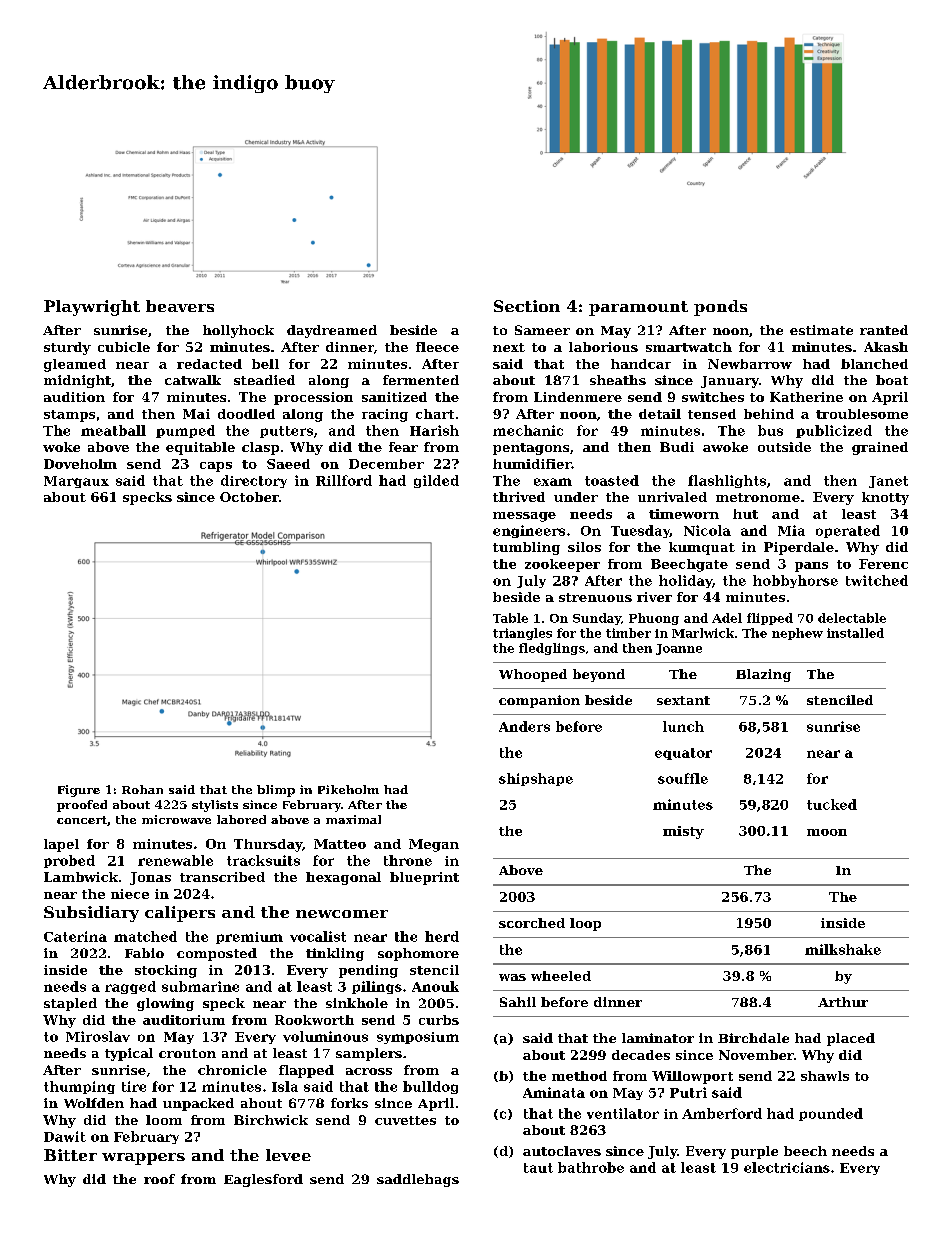  Describe the element at coordinates (518, 1002) in the image. I see `Sahil` at that location.
